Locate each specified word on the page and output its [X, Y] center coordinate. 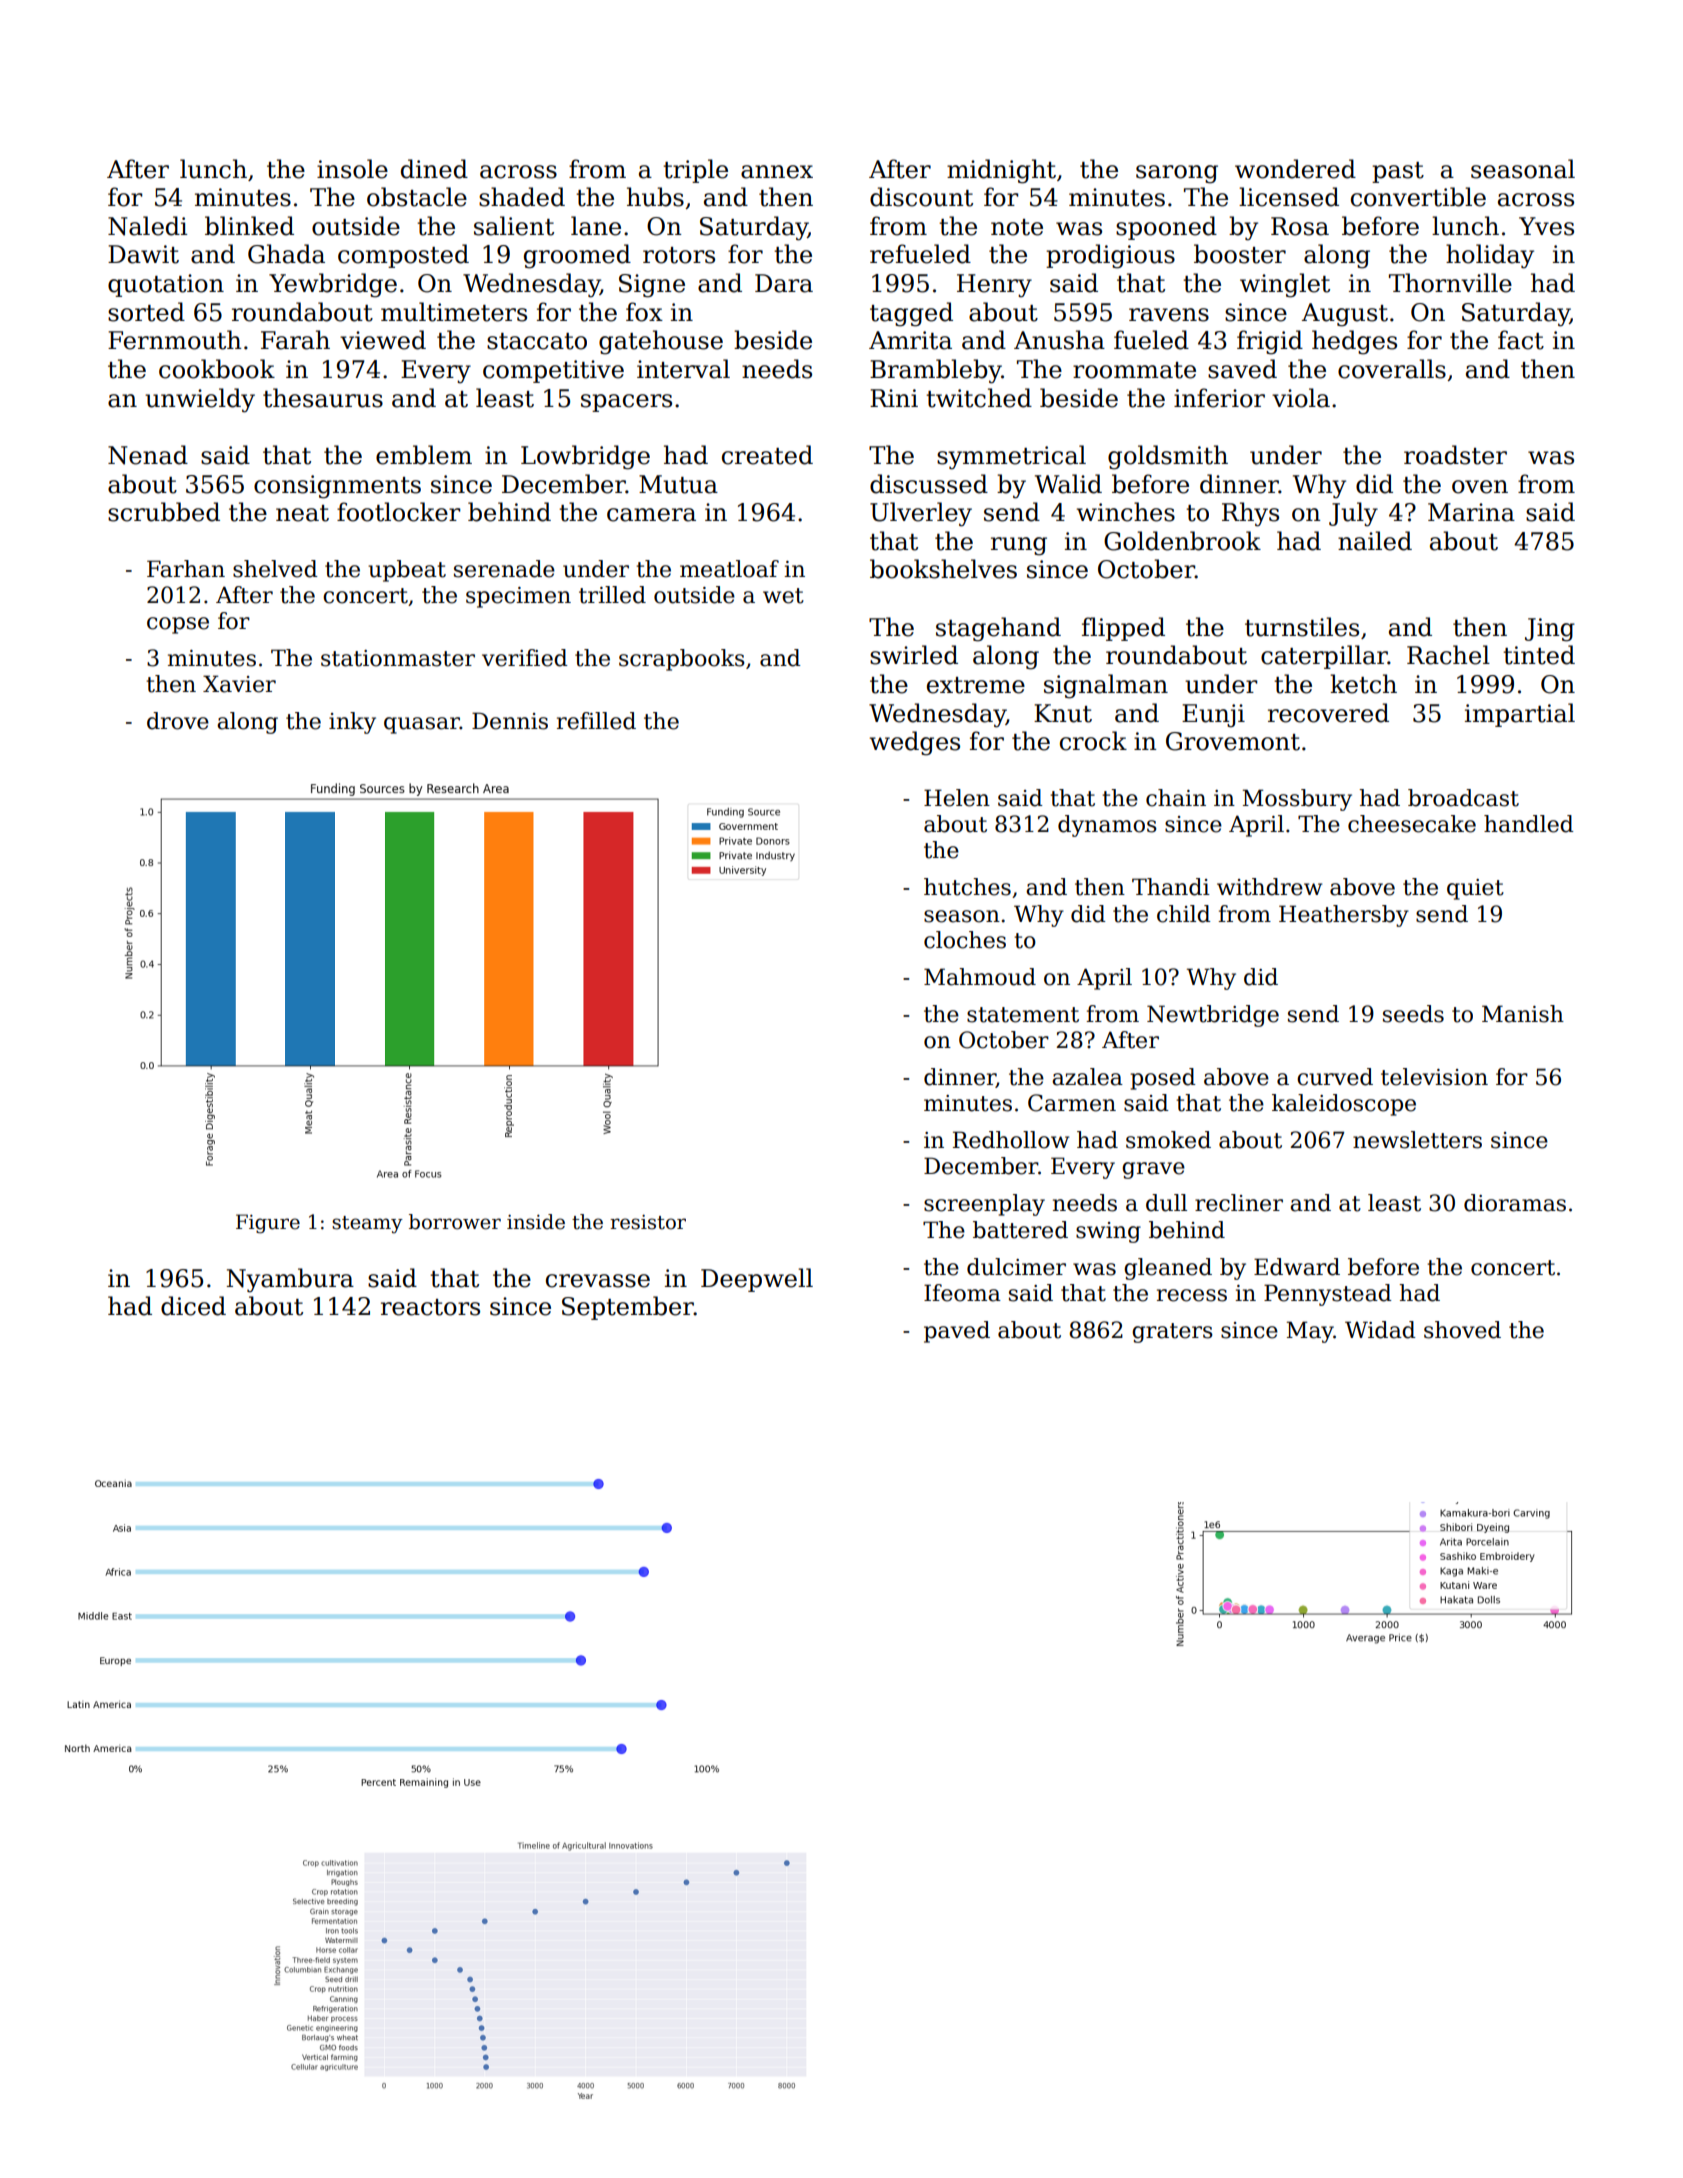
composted [403, 256]
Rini [894, 398]
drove [178, 721]
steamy [367, 1225]
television [1434, 1077]
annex [777, 172]
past [1398, 172]
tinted [1539, 655]
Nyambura [290, 1280]
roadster [1455, 455]
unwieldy [200, 400]
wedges [915, 743]
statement [1023, 1015]
